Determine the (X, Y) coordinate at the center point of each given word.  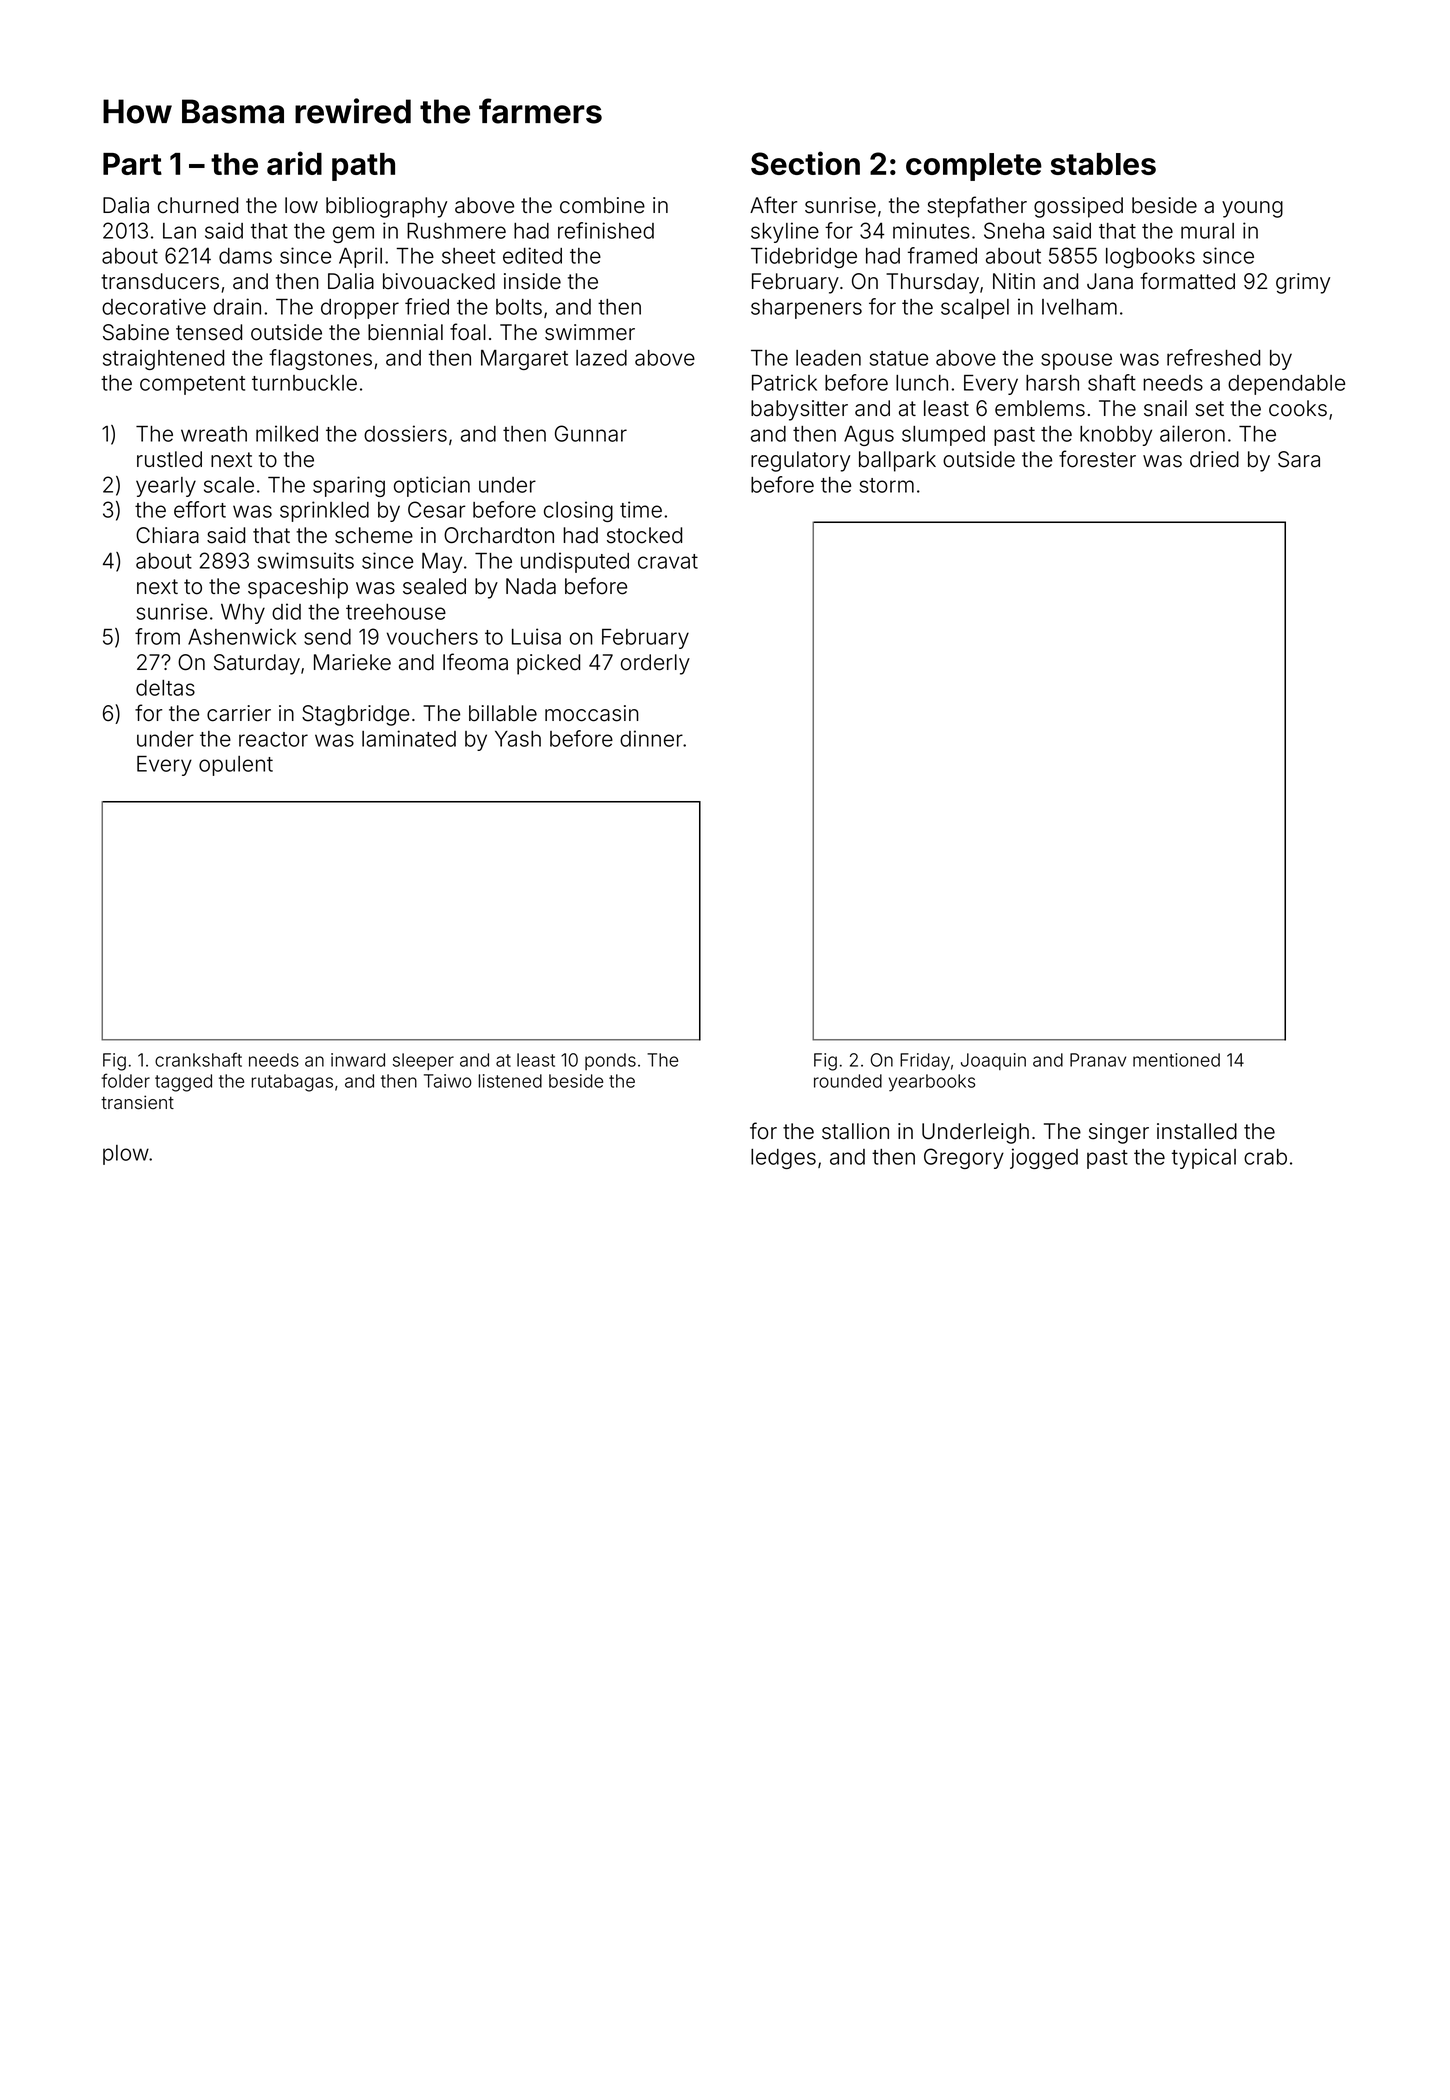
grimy (1303, 283)
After (773, 205)
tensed (209, 332)
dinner (651, 738)
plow (126, 1155)
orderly (655, 664)
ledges (783, 1159)
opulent (236, 766)
